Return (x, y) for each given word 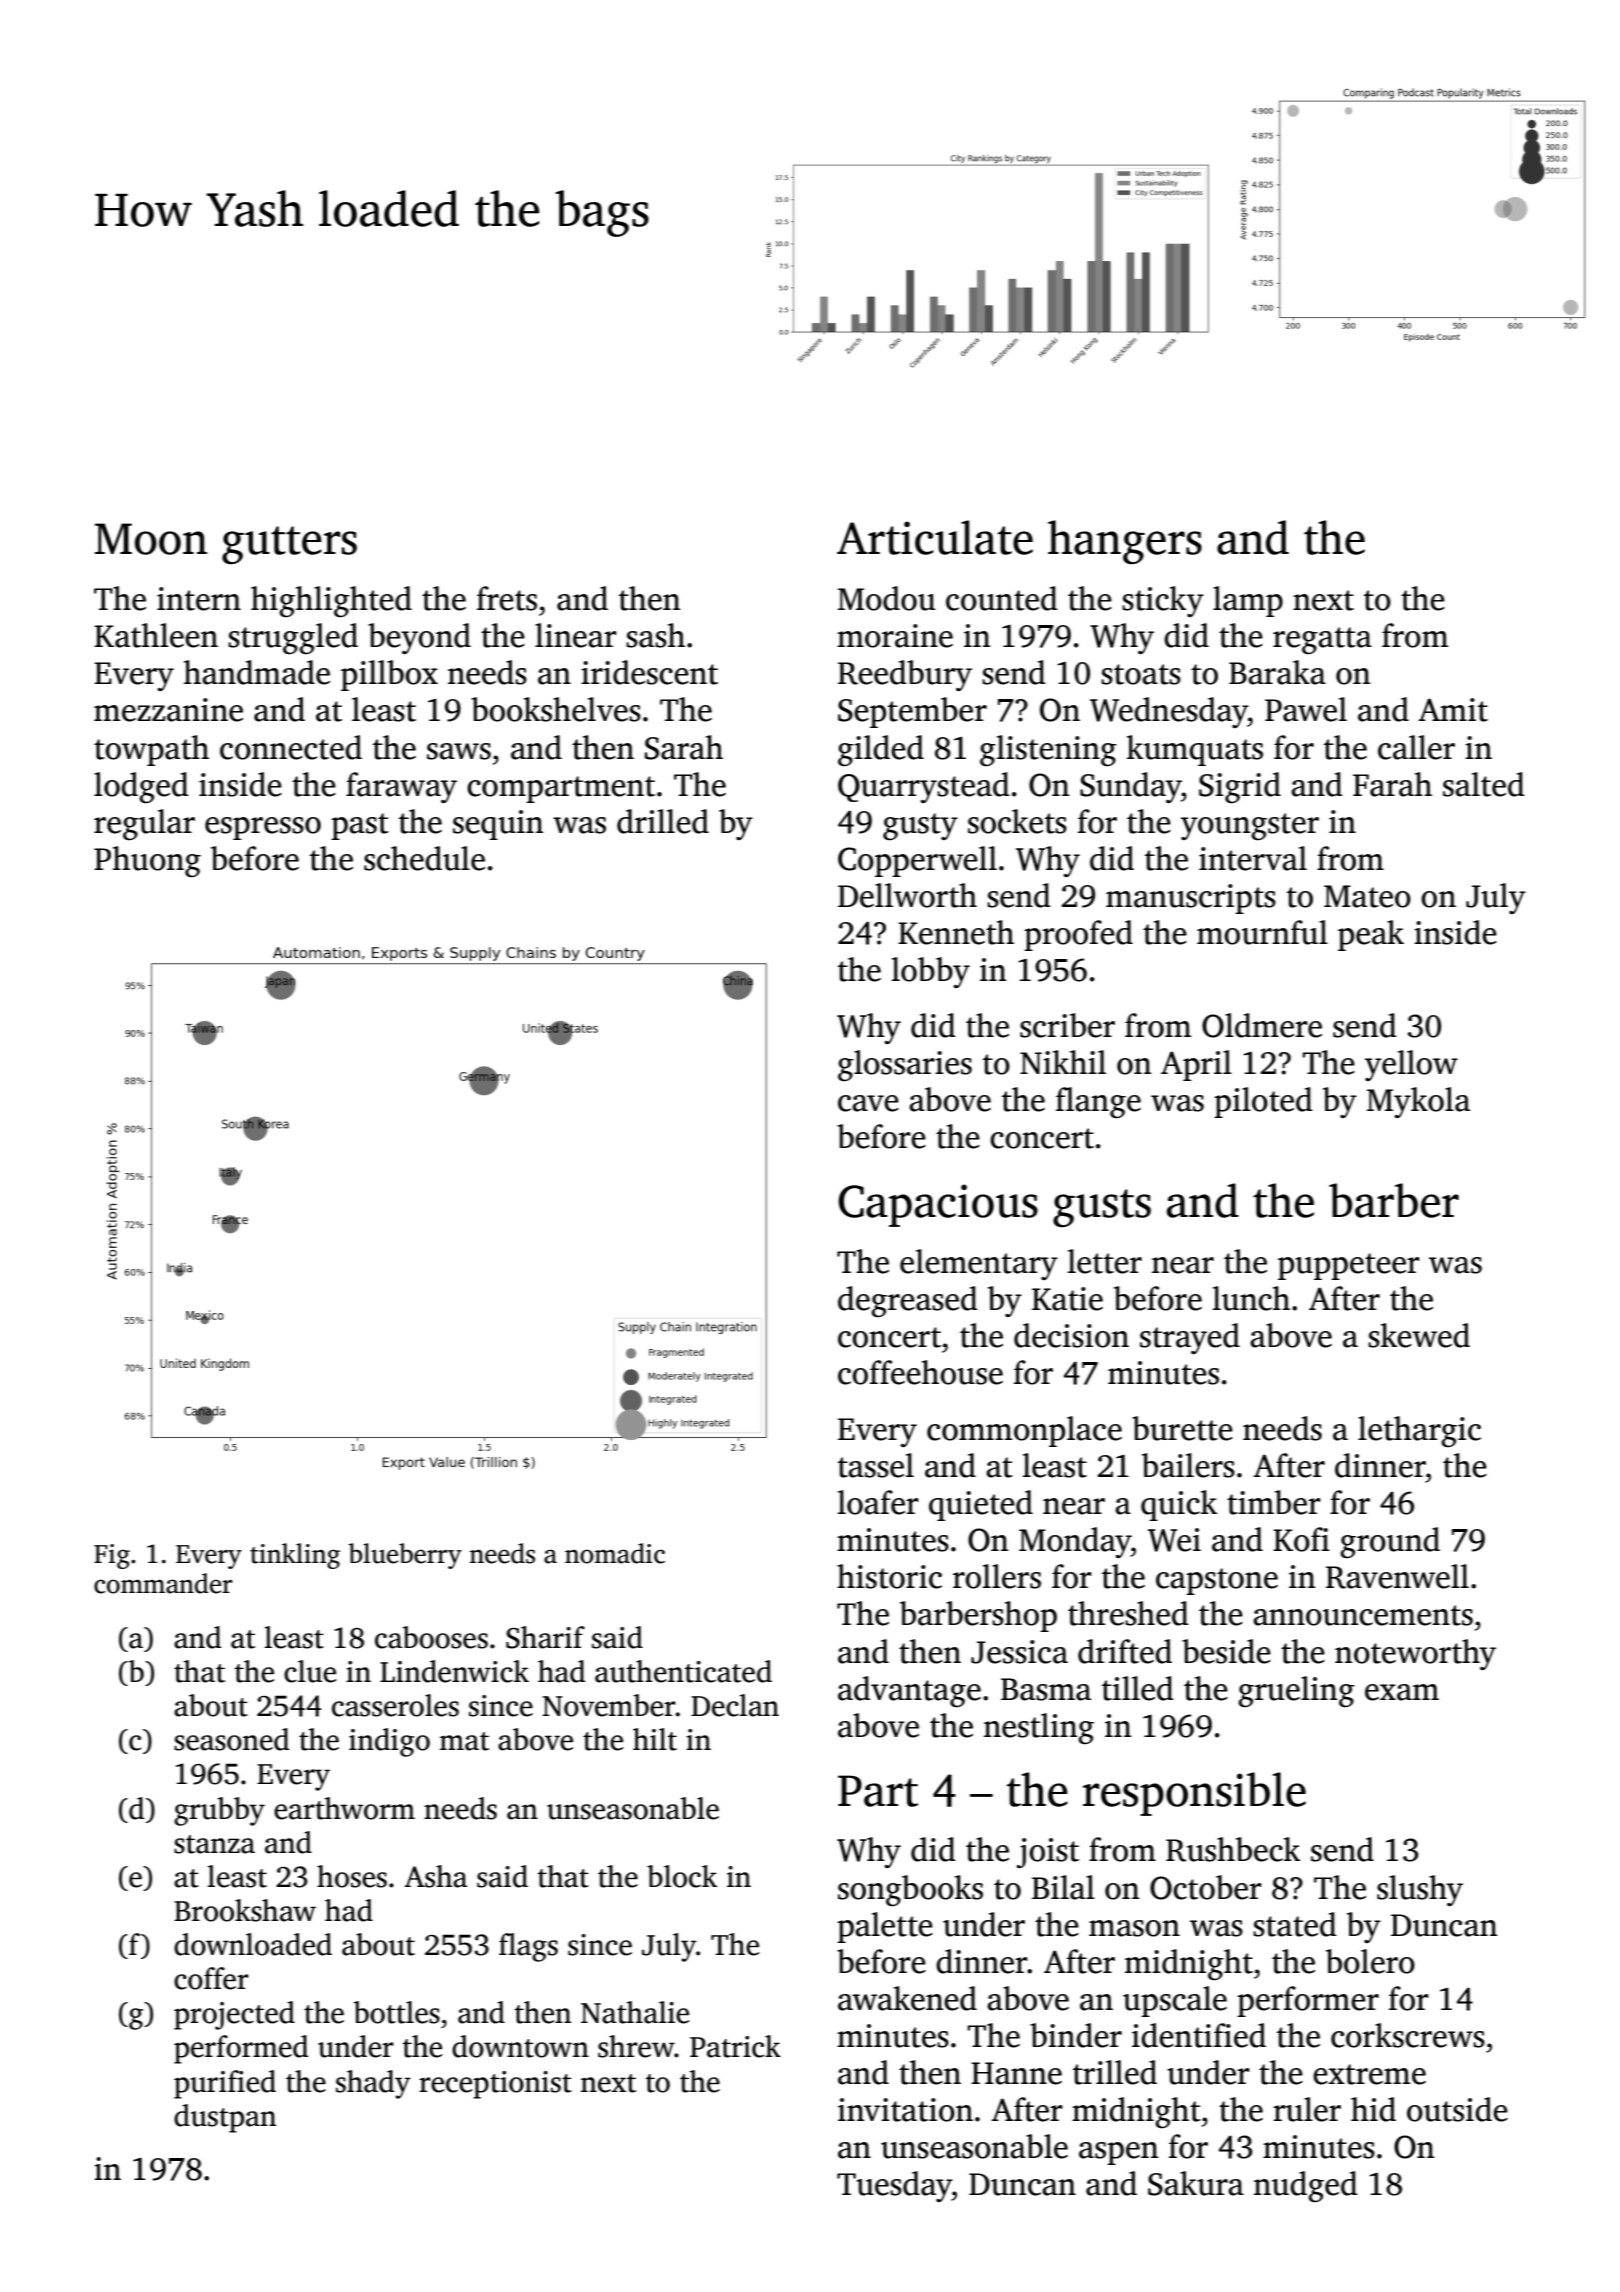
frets (507, 598)
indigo (389, 1742)
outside (1457, 2109)
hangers (1125, 542)
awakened (907, 1998)
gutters (289, 545)
